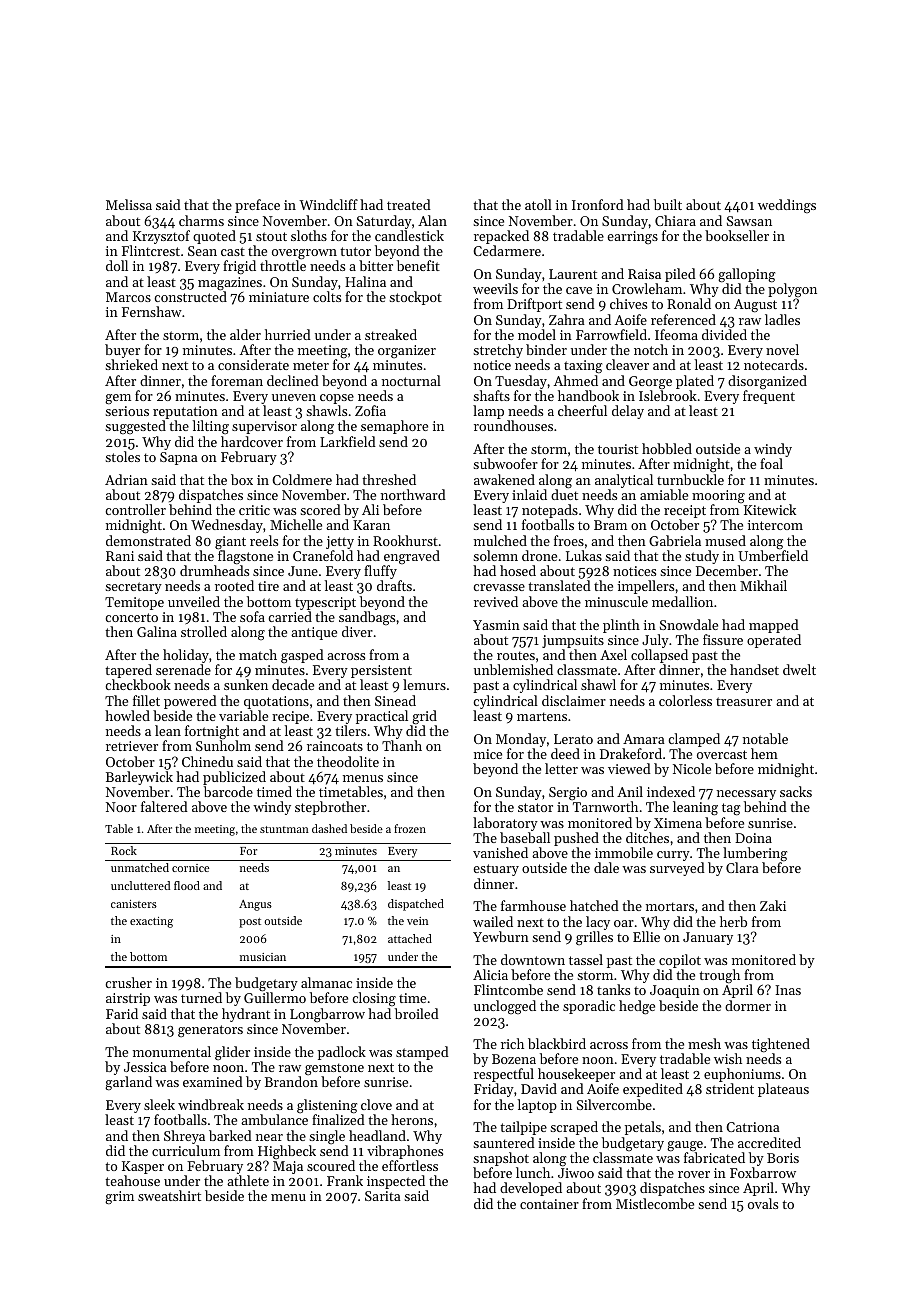 The height and width of the image is (1308, 924). What do you see at coordinates (357, 631) in the image?
I see `diver` at bounding box center [357, 631].
